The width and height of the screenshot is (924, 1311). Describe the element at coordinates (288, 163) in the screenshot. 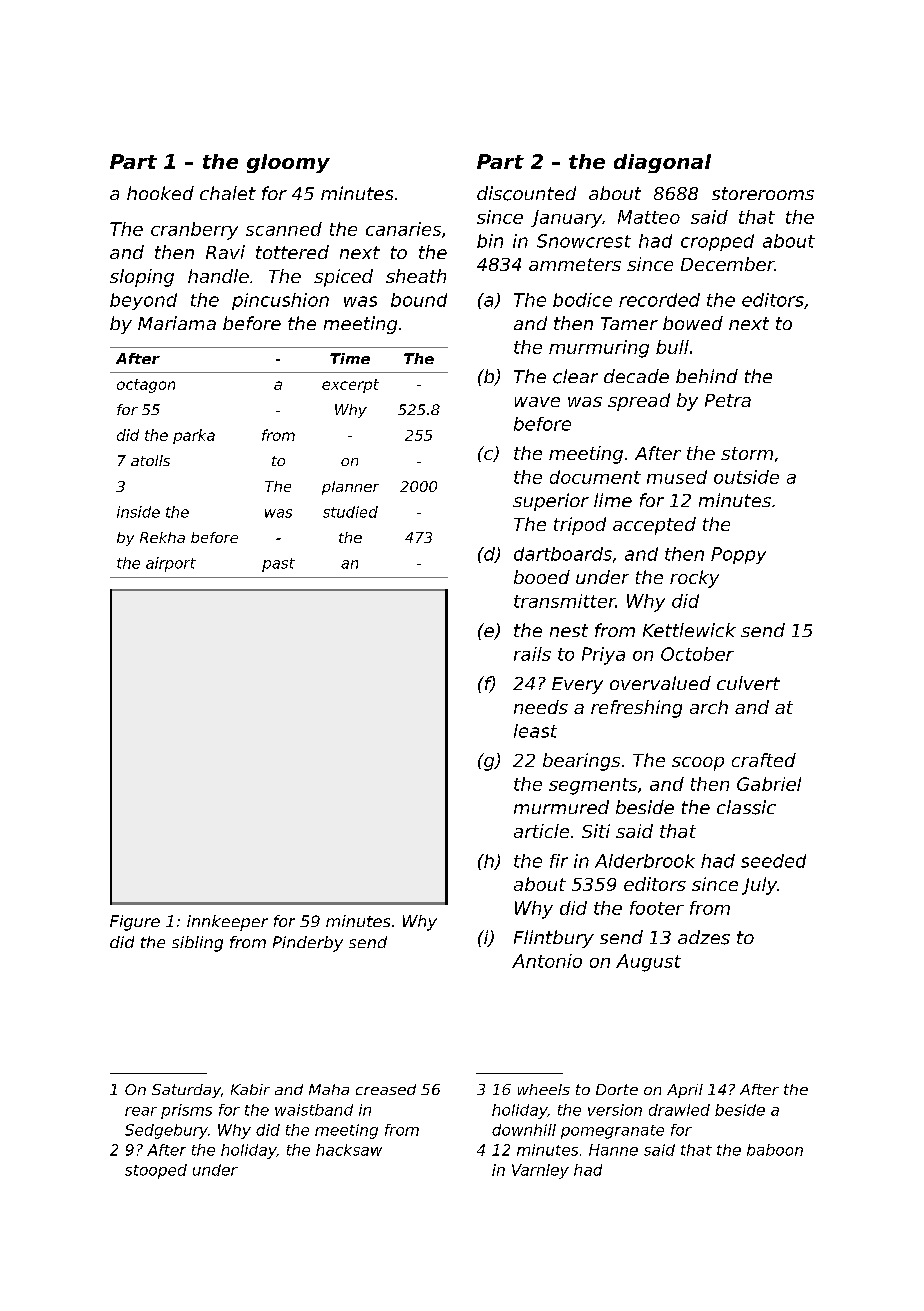

I see `gloomy` at that location.
